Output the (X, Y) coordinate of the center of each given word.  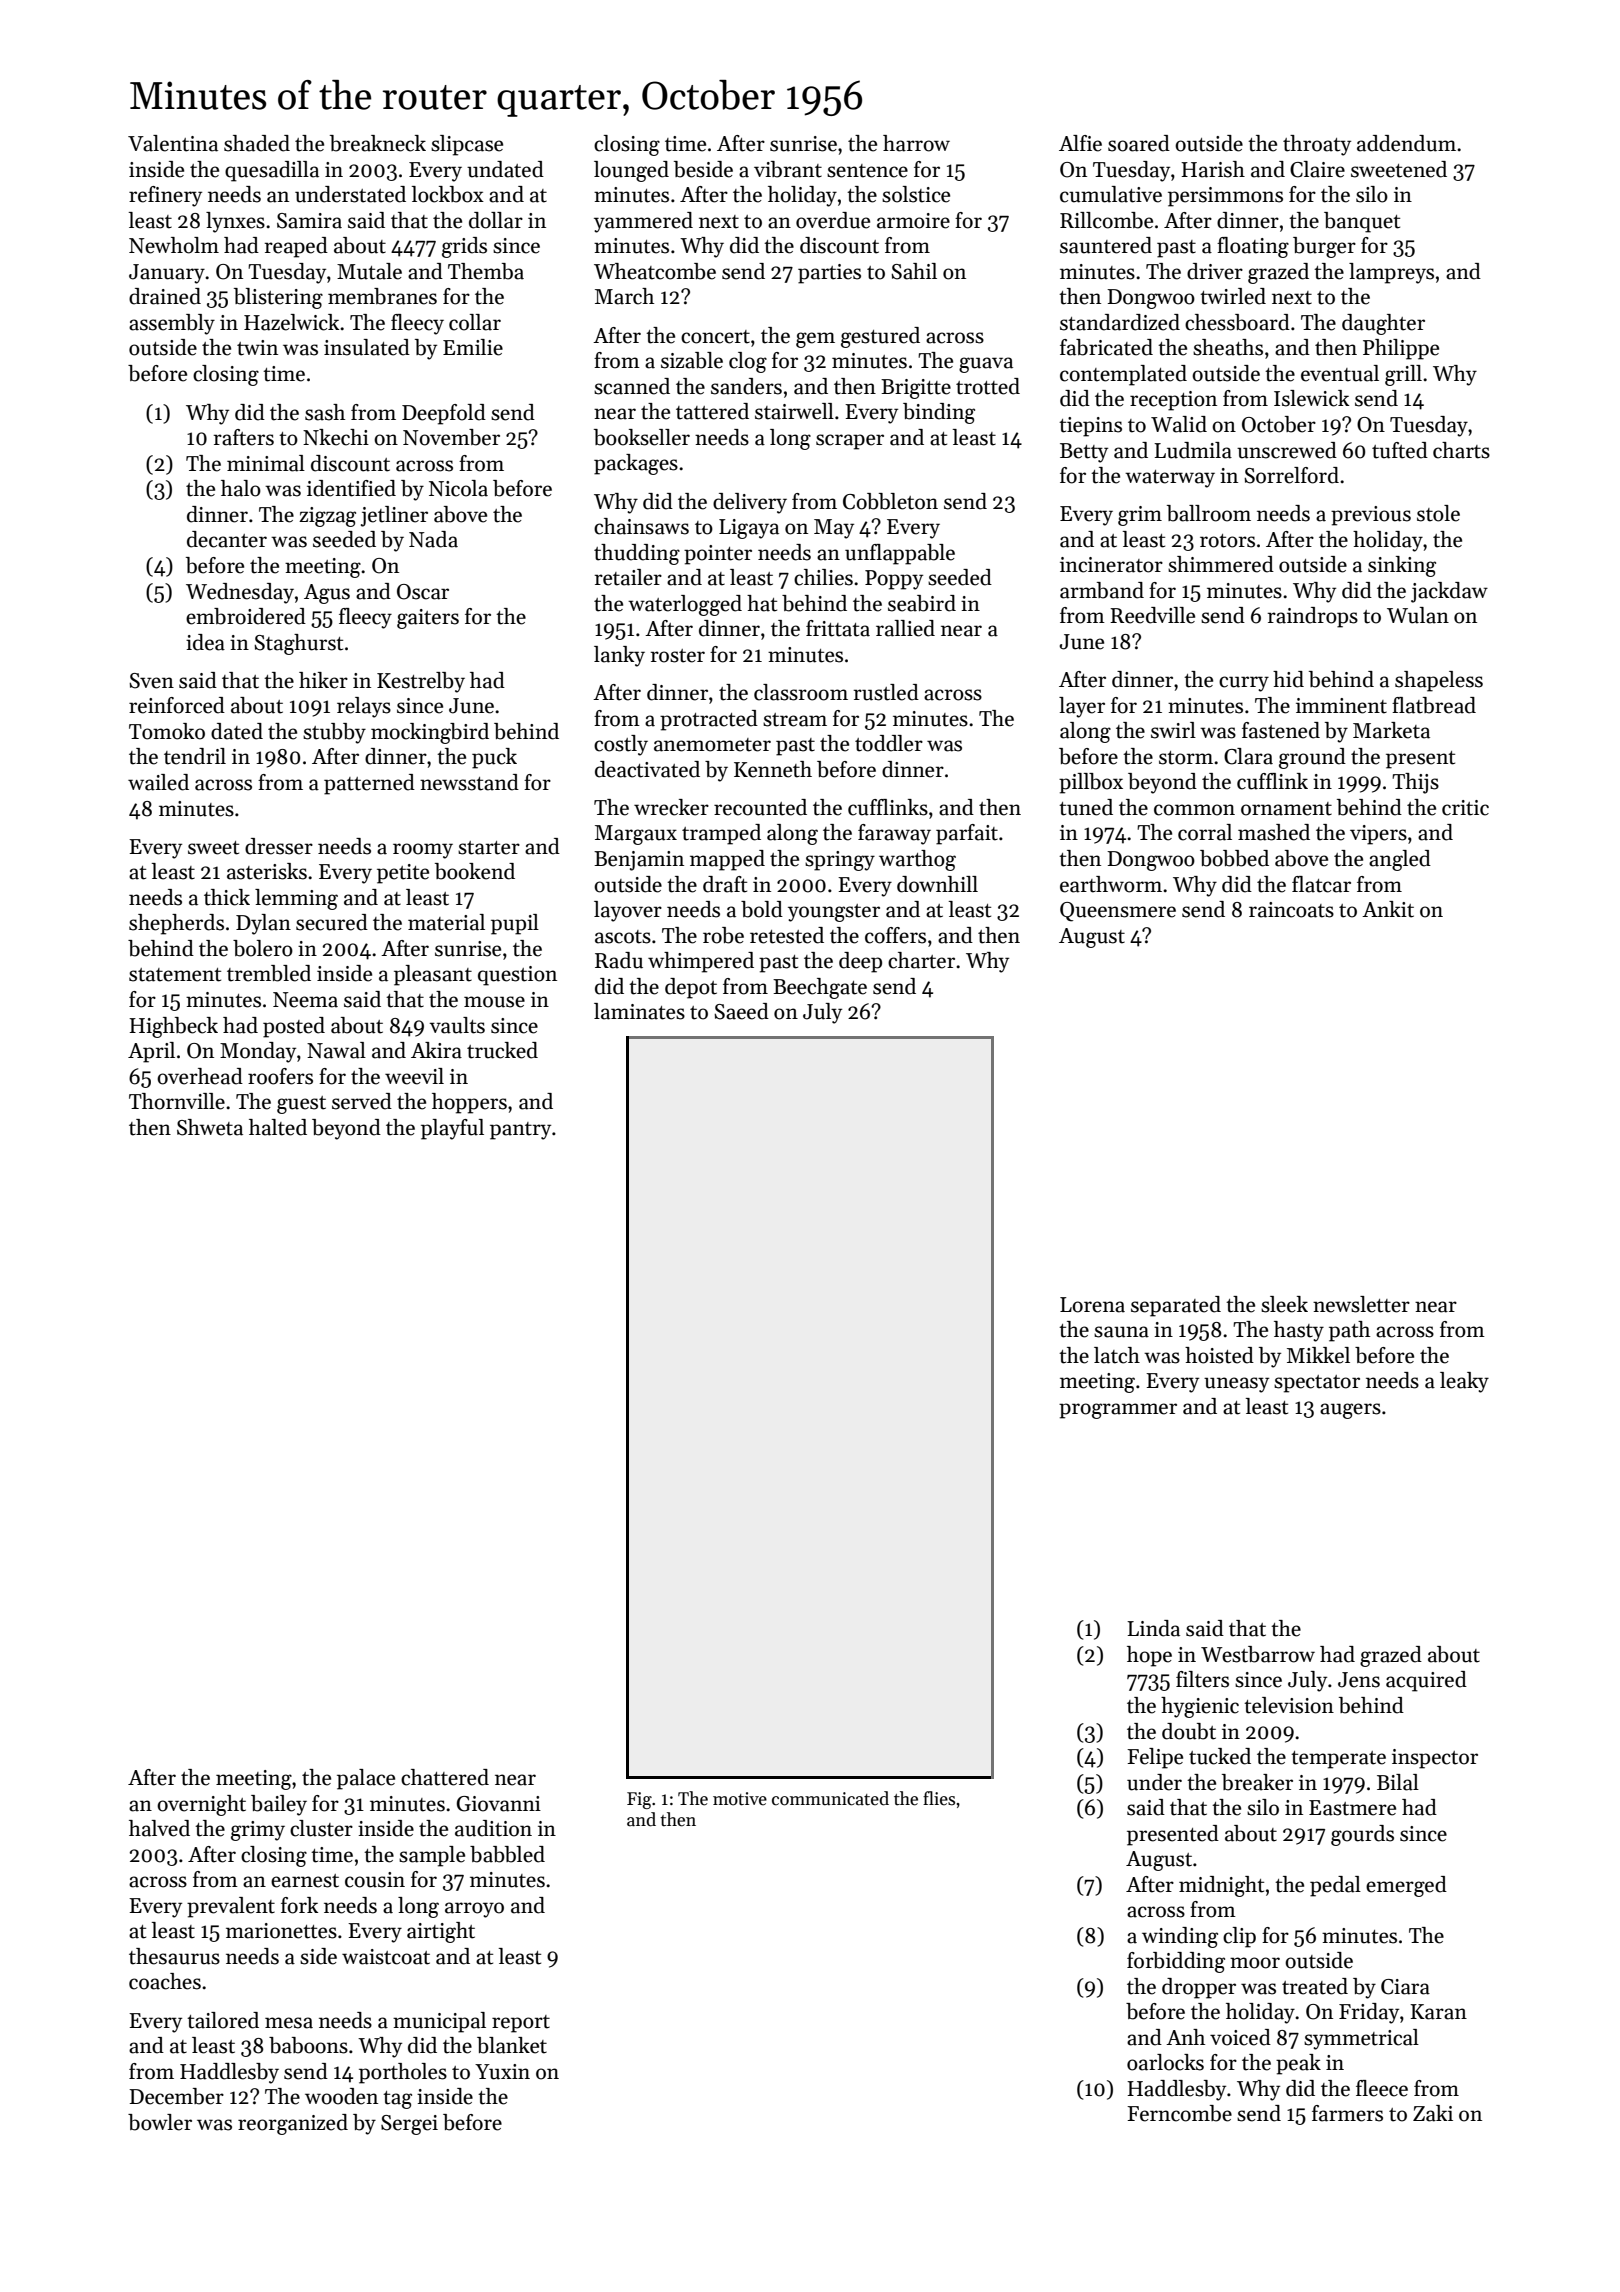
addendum (1406, 143)
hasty (1299, 1331)
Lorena (1092, 1305)
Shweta (210, 1127)
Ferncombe (1179, 2113)
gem (815, 340)
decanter (227, 539)
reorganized (293, 2124)
